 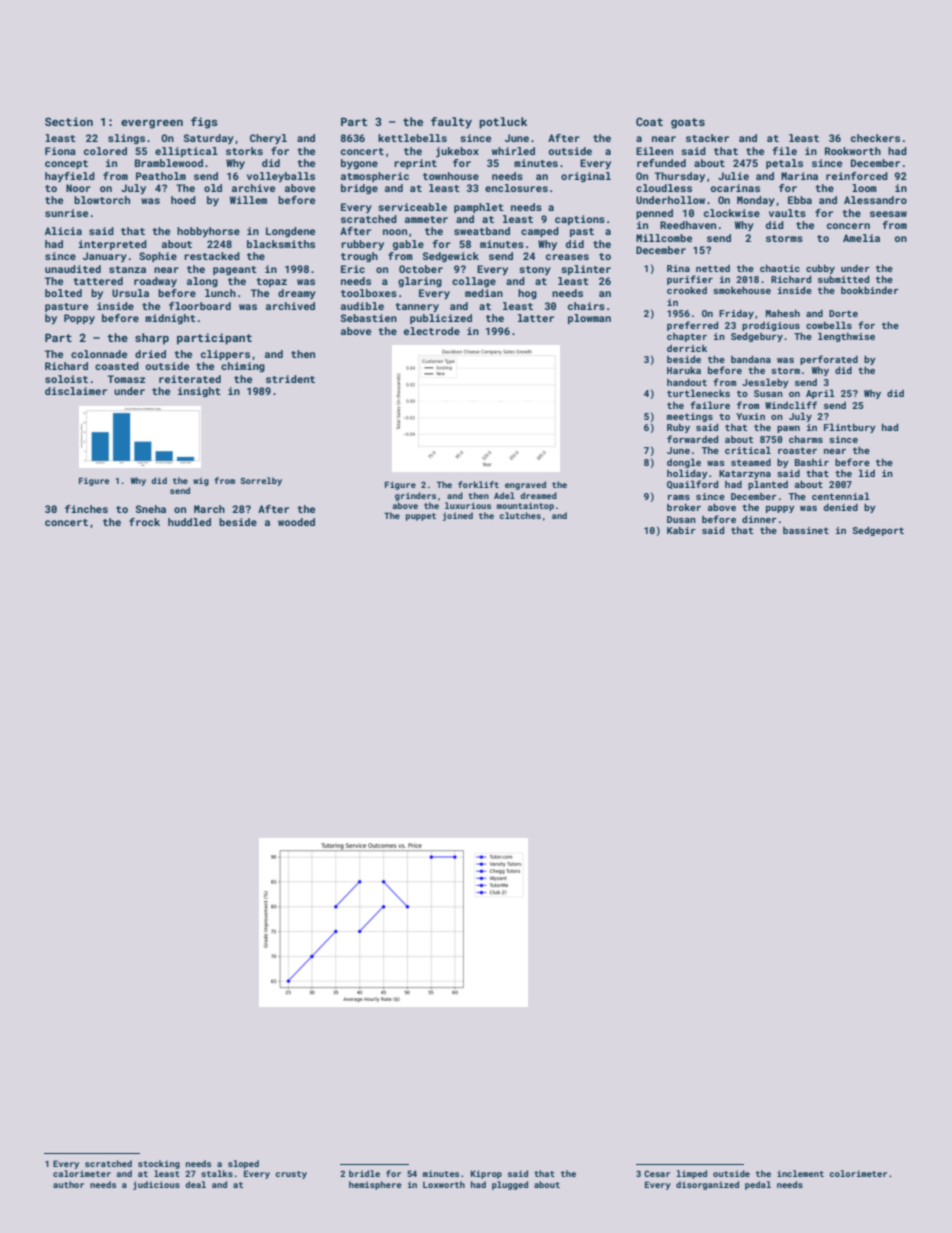 I want to click on Section, so click(x=69, y=121).
